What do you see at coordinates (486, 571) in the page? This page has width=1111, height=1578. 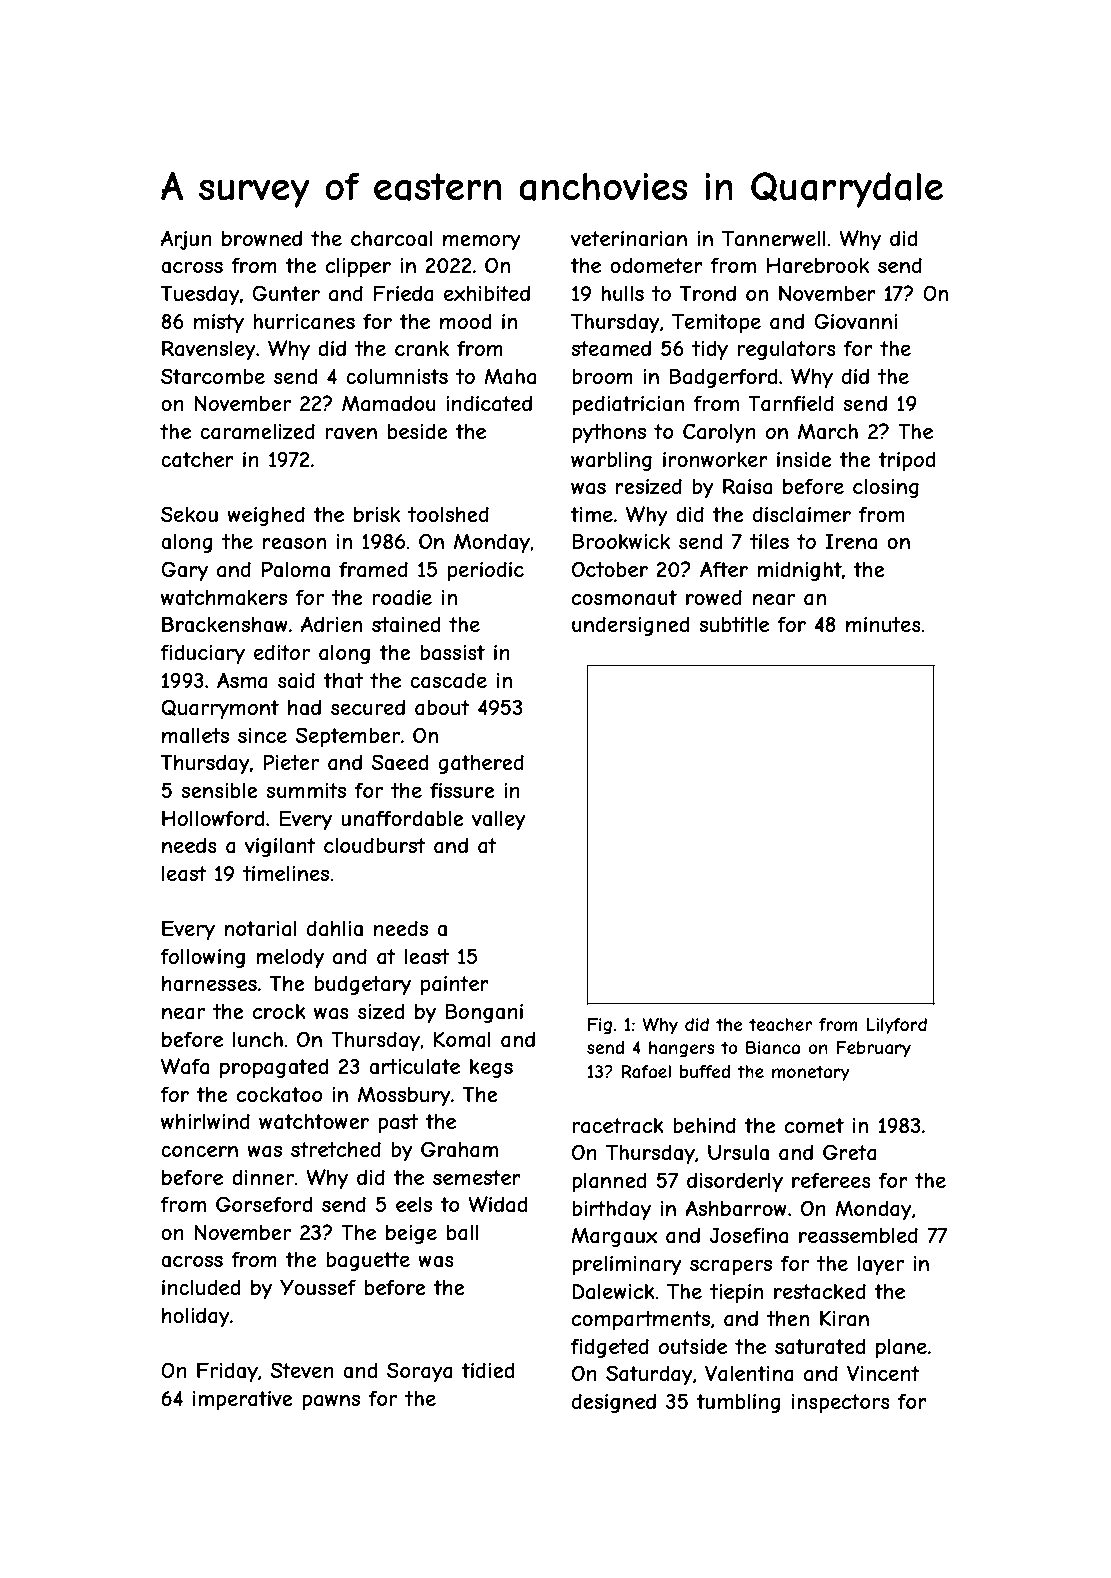 I see `periodic` at bounding box center [486, 571].
